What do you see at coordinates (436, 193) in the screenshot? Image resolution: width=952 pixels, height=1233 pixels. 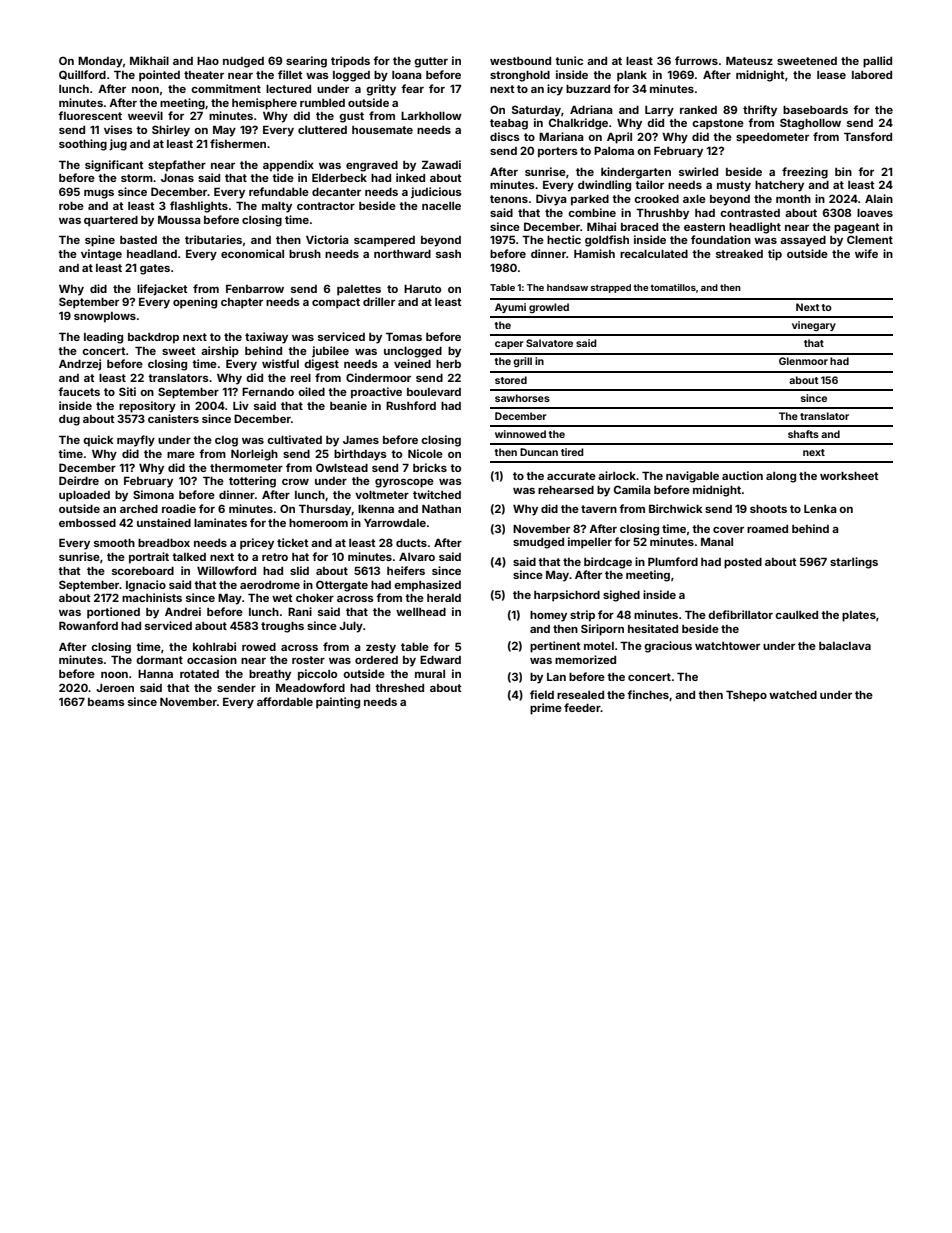 I see `judicious` at bounding box center [436, 193].
